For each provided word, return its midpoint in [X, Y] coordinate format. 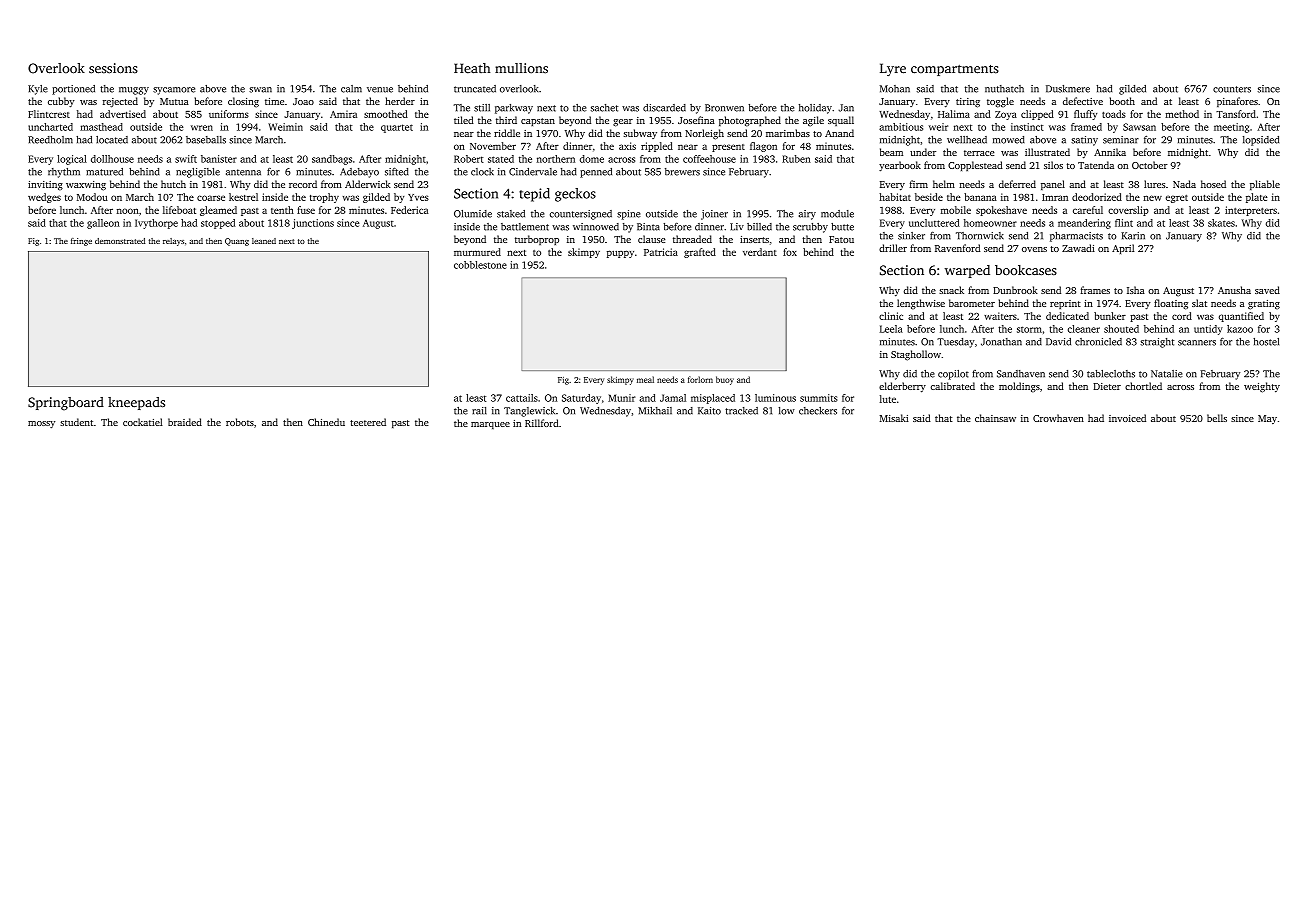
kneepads [136, 403]
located [112, 140]
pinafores [1237, 102]
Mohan [895, 89]
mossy [41, 424]
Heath [472, 68]
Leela [891, 329]
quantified [1241, 317]
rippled [657, 147]
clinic [891, 316]
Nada [1184, 184]
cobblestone [480, 265]
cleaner [1084, 329]
